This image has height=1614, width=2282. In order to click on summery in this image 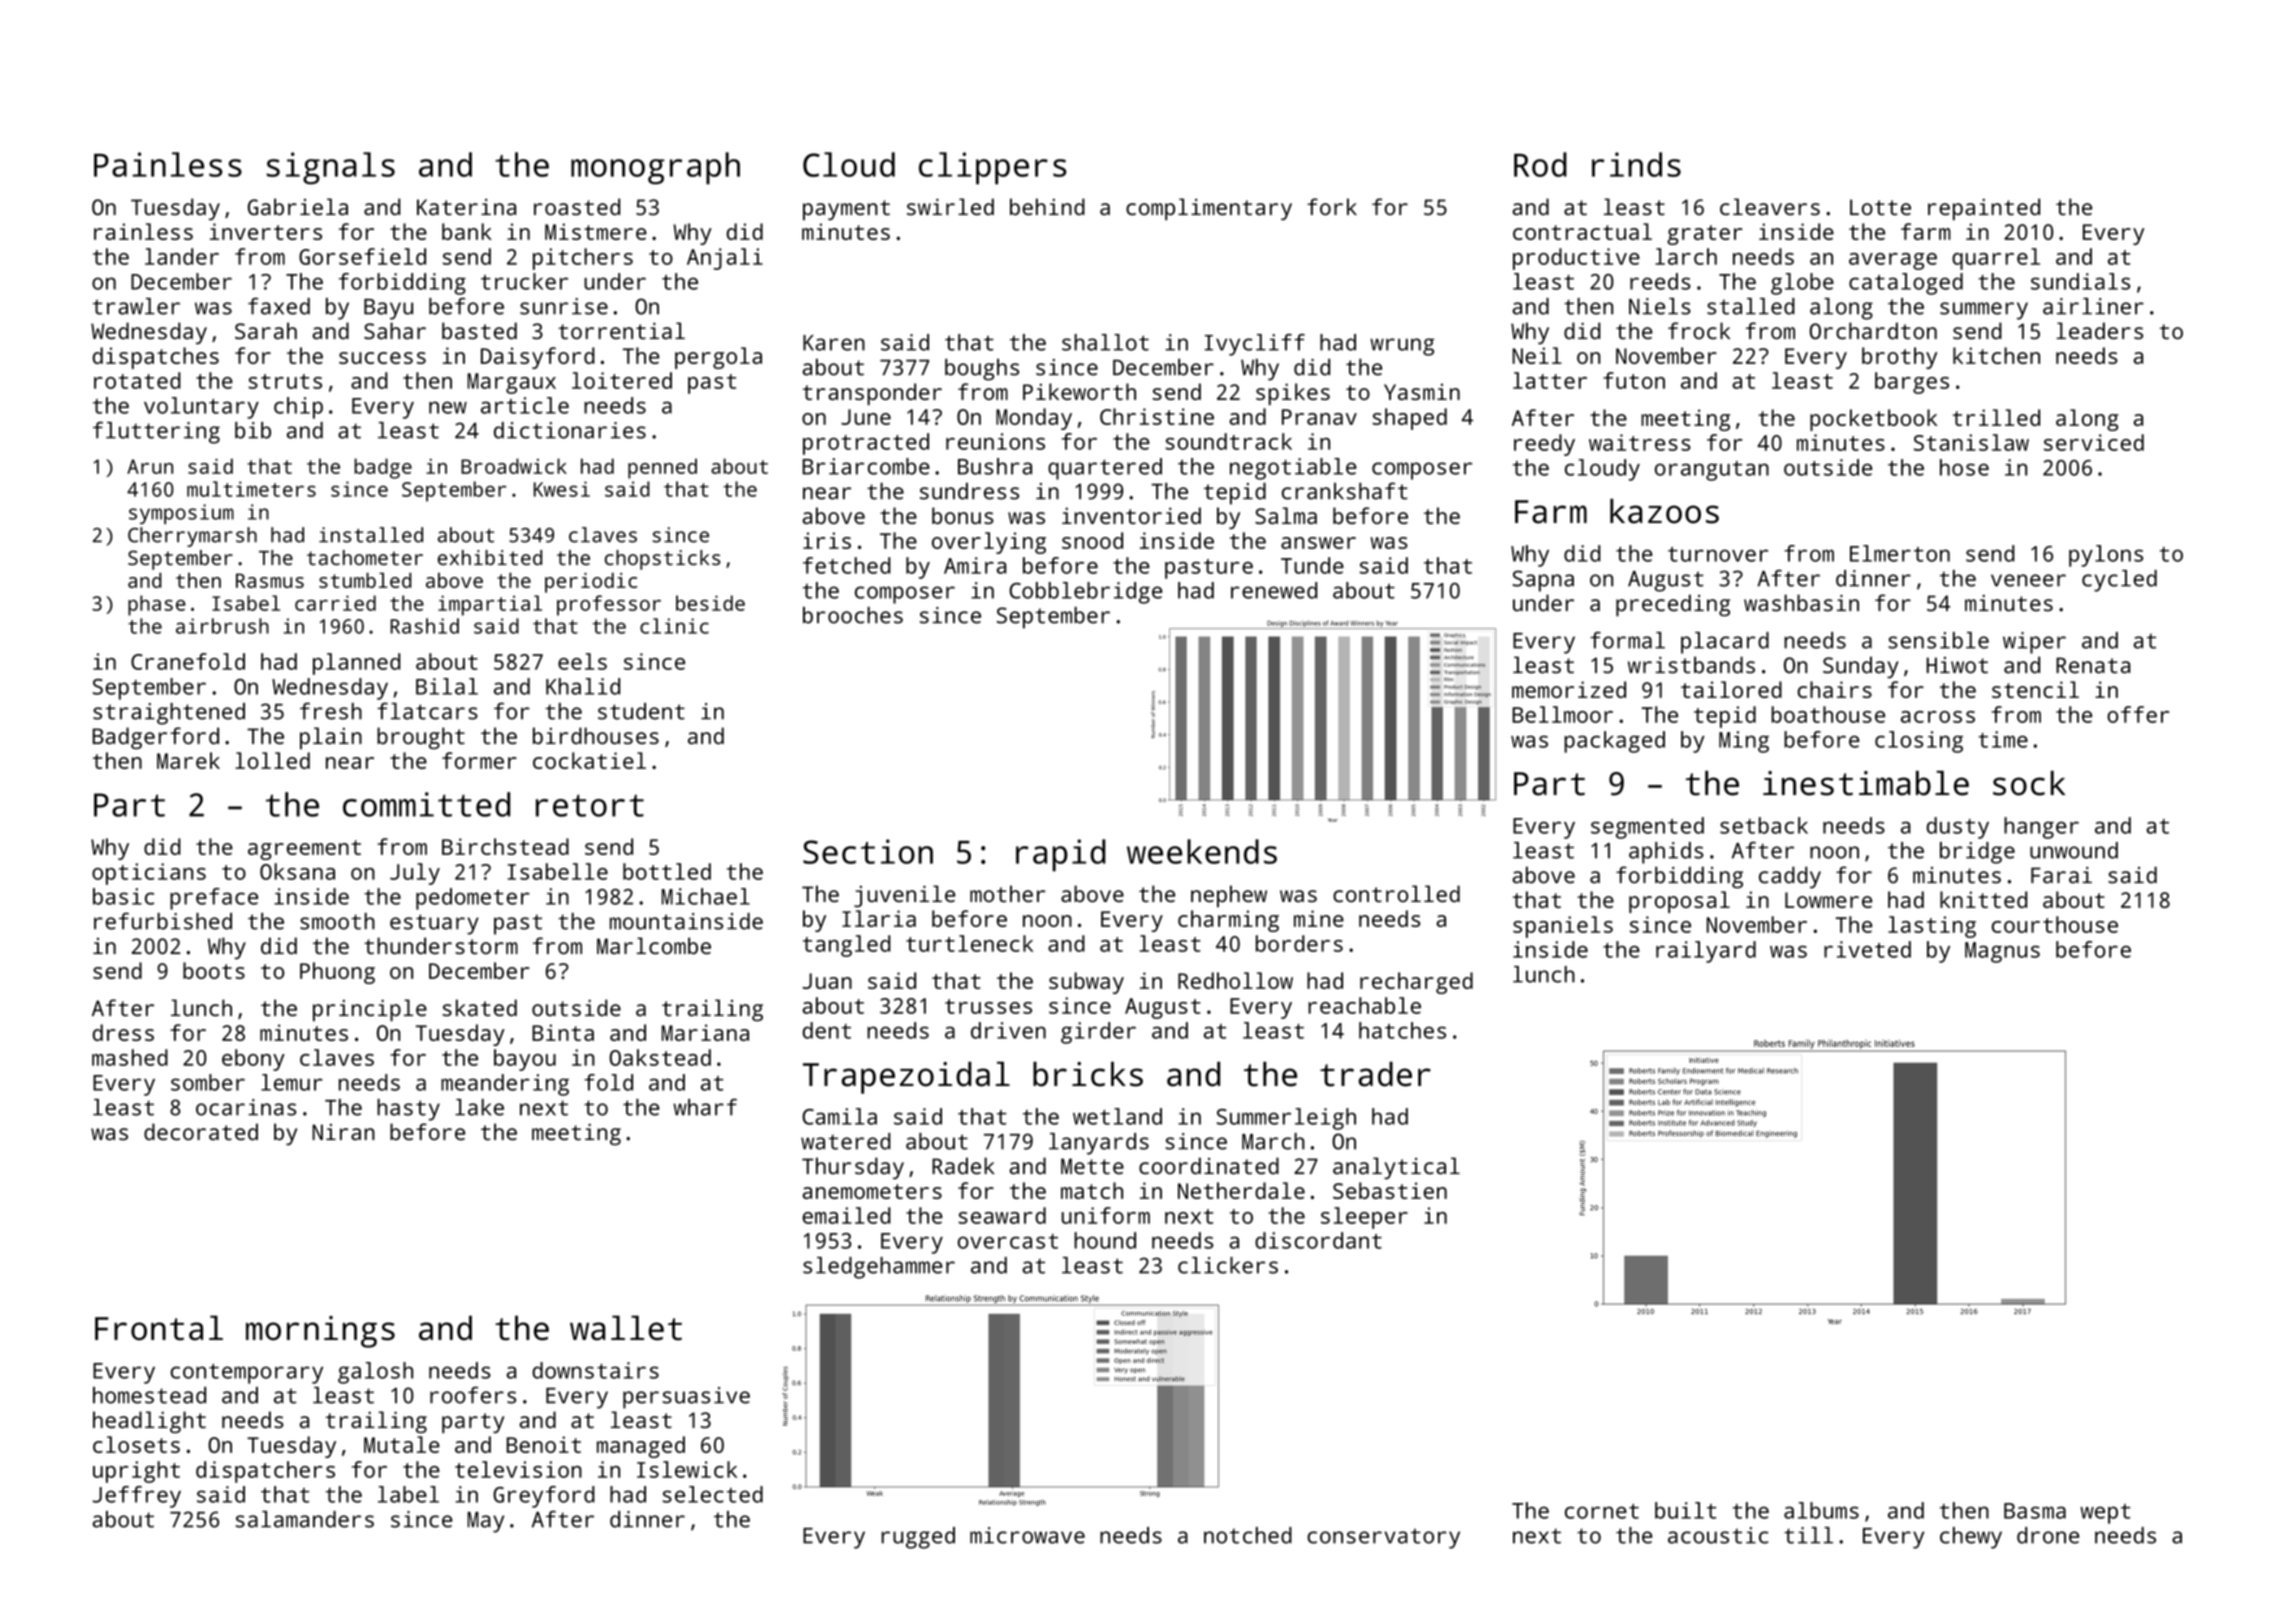, I will do `click(1984, 311)`.
